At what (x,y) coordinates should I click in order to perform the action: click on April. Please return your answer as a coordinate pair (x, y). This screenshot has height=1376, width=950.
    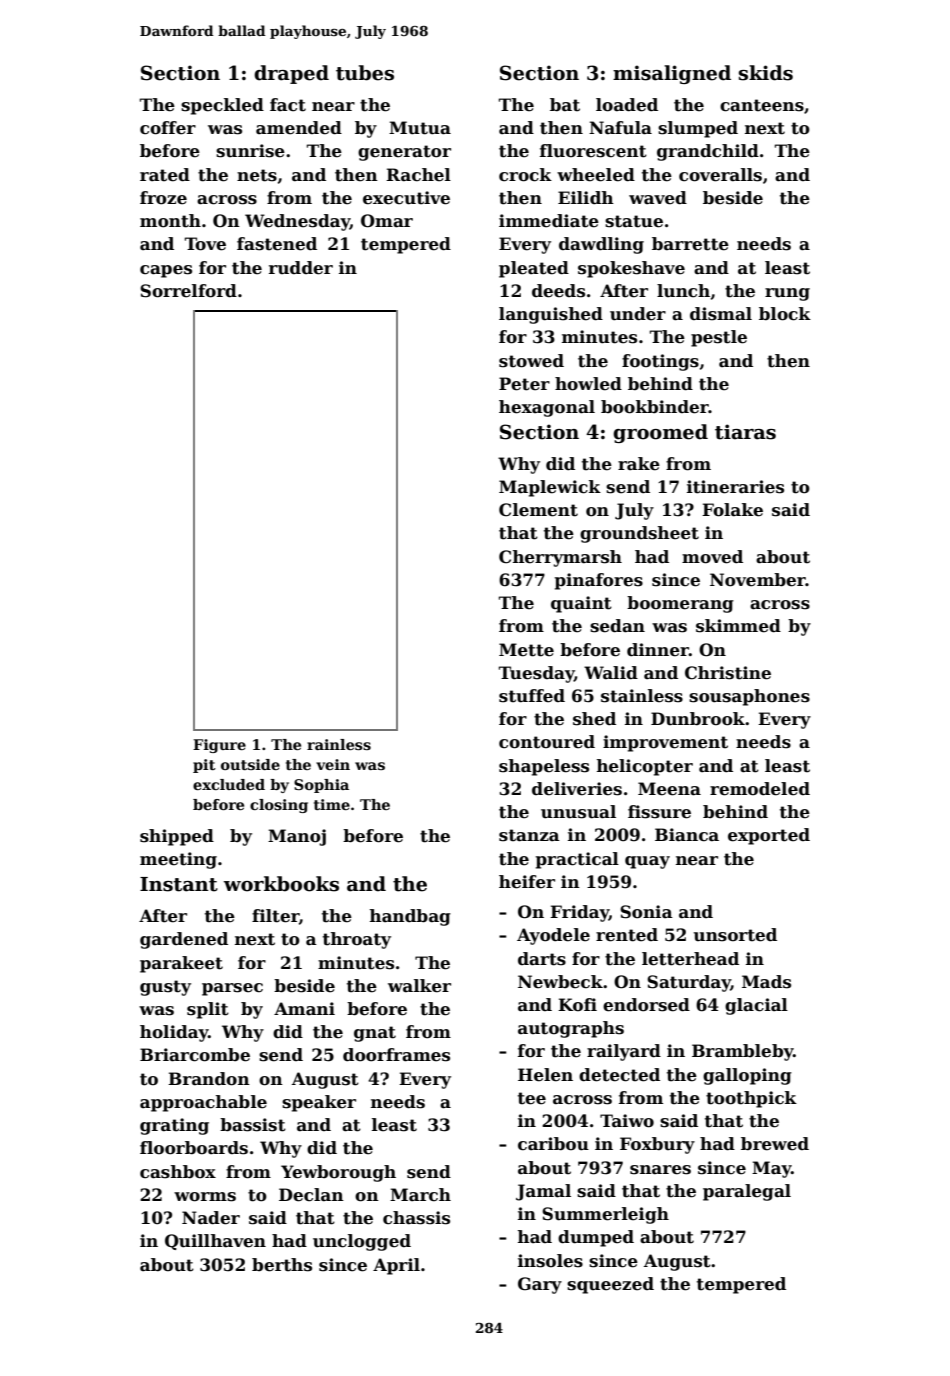
    Looking at the image, I should click on (396, 1266).
